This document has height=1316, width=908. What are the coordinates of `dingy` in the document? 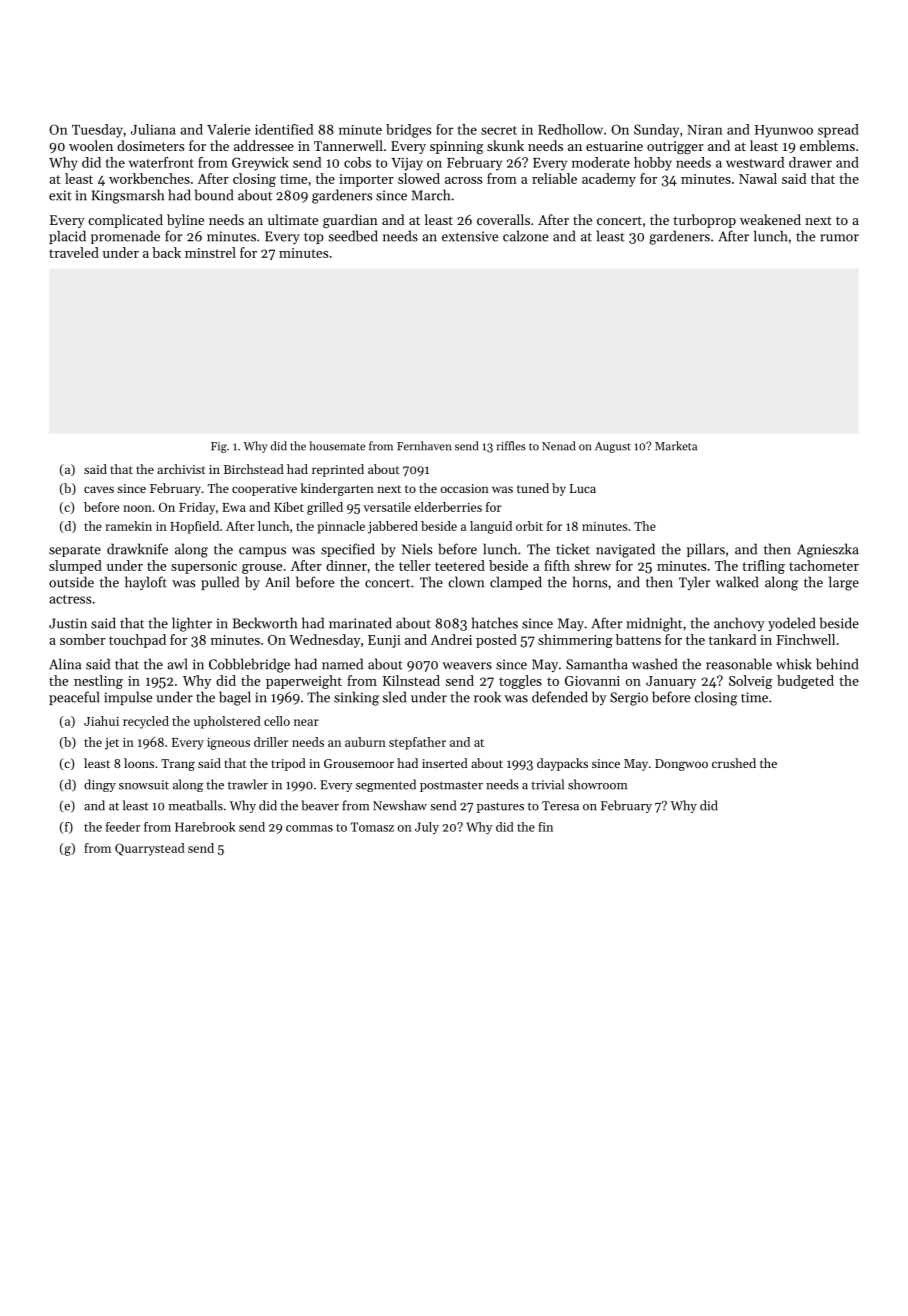 It's located at (100, 785).
